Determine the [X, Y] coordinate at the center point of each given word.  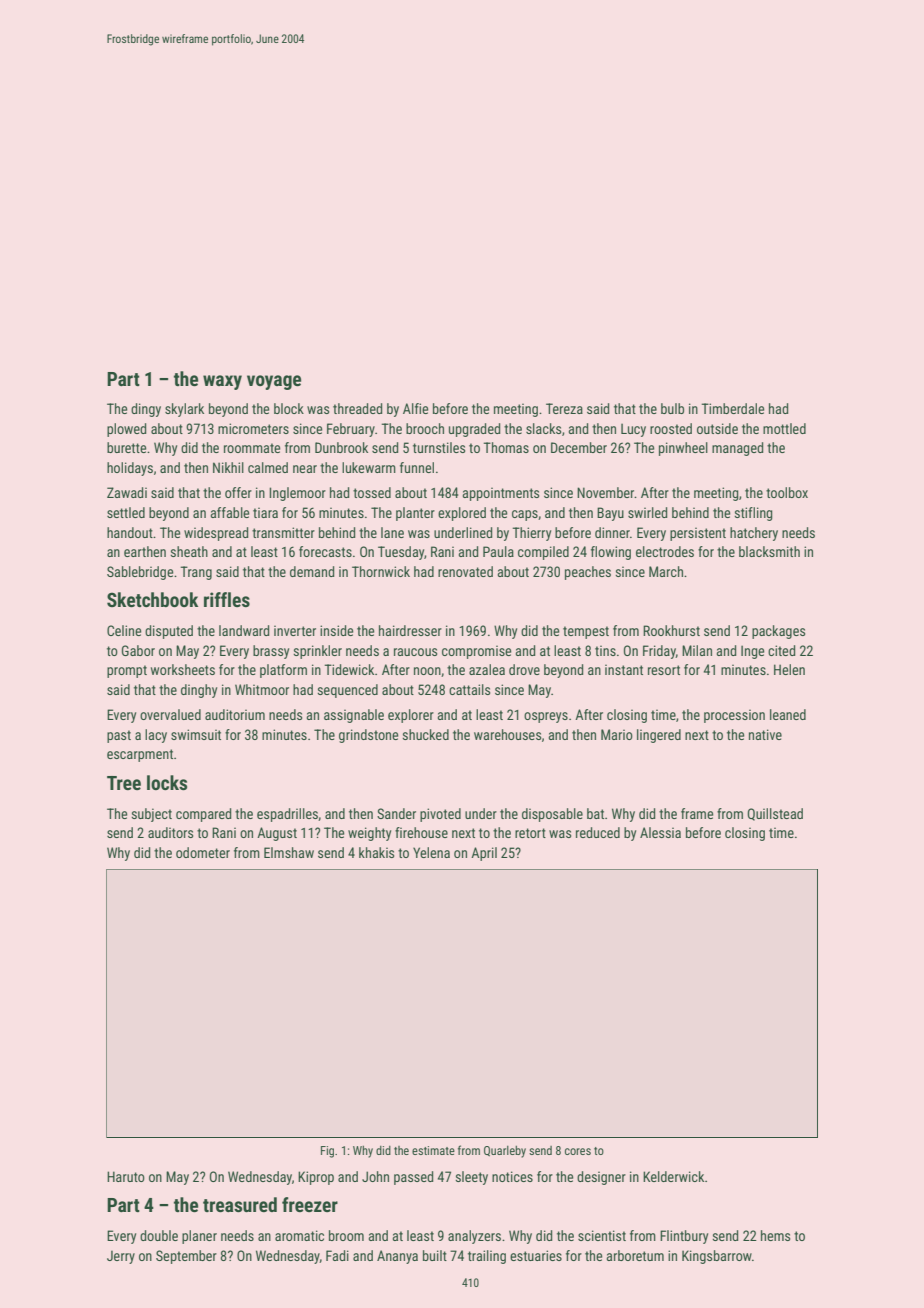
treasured [240, 1204]
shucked [426, 734]
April [484, 854]
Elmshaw [289, 852]
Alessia [660, 832]
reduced [598, 832]
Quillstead [775, 814]
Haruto [126, 1176]
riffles [227, 599]
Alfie [415, 408]
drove [524, 669]
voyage [274, 382]
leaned [788, 714]
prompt [127, 671]
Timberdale [733, 408]
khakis [376, 852]
